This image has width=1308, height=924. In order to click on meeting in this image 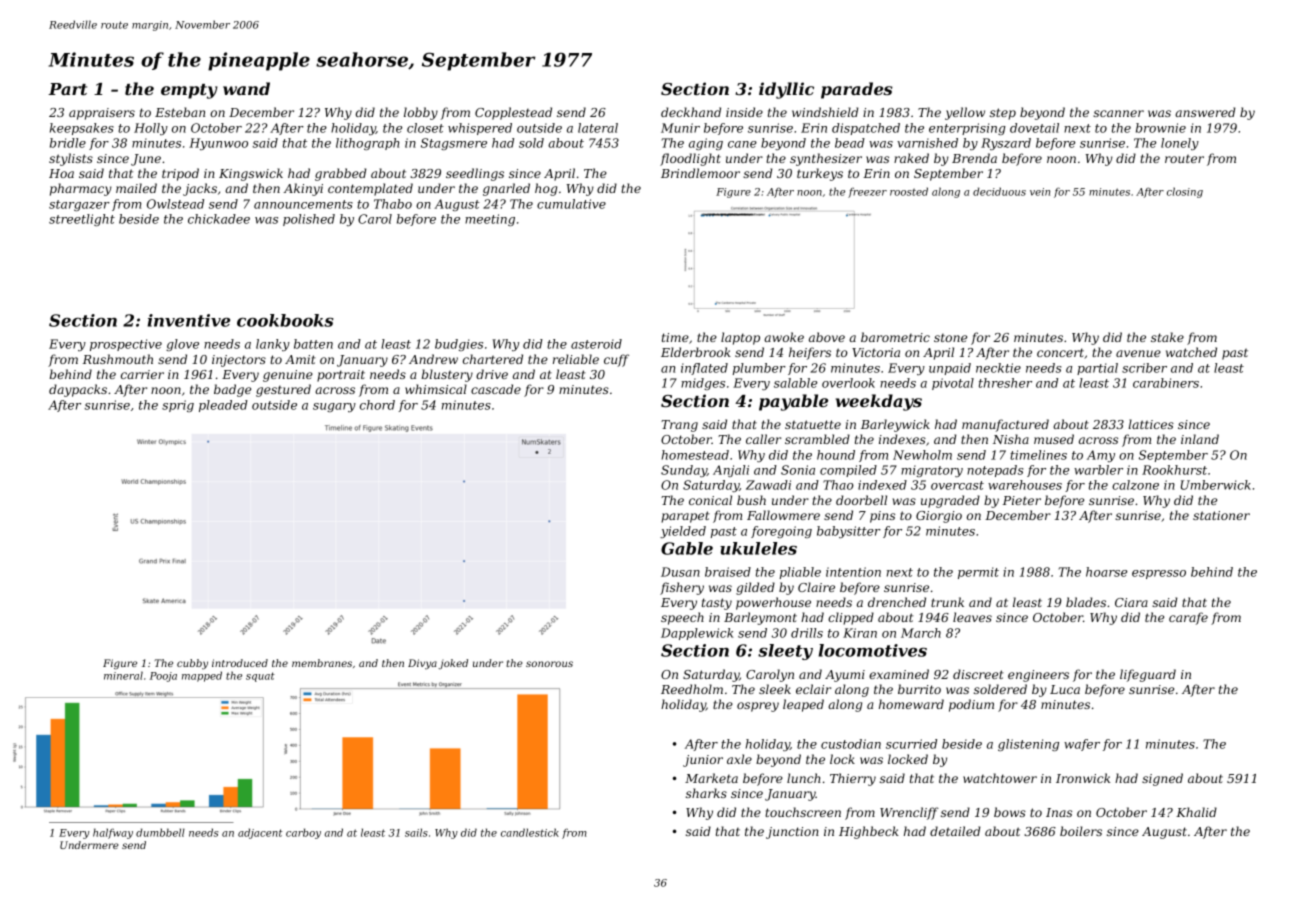, I will do `click(490, 220)`.
